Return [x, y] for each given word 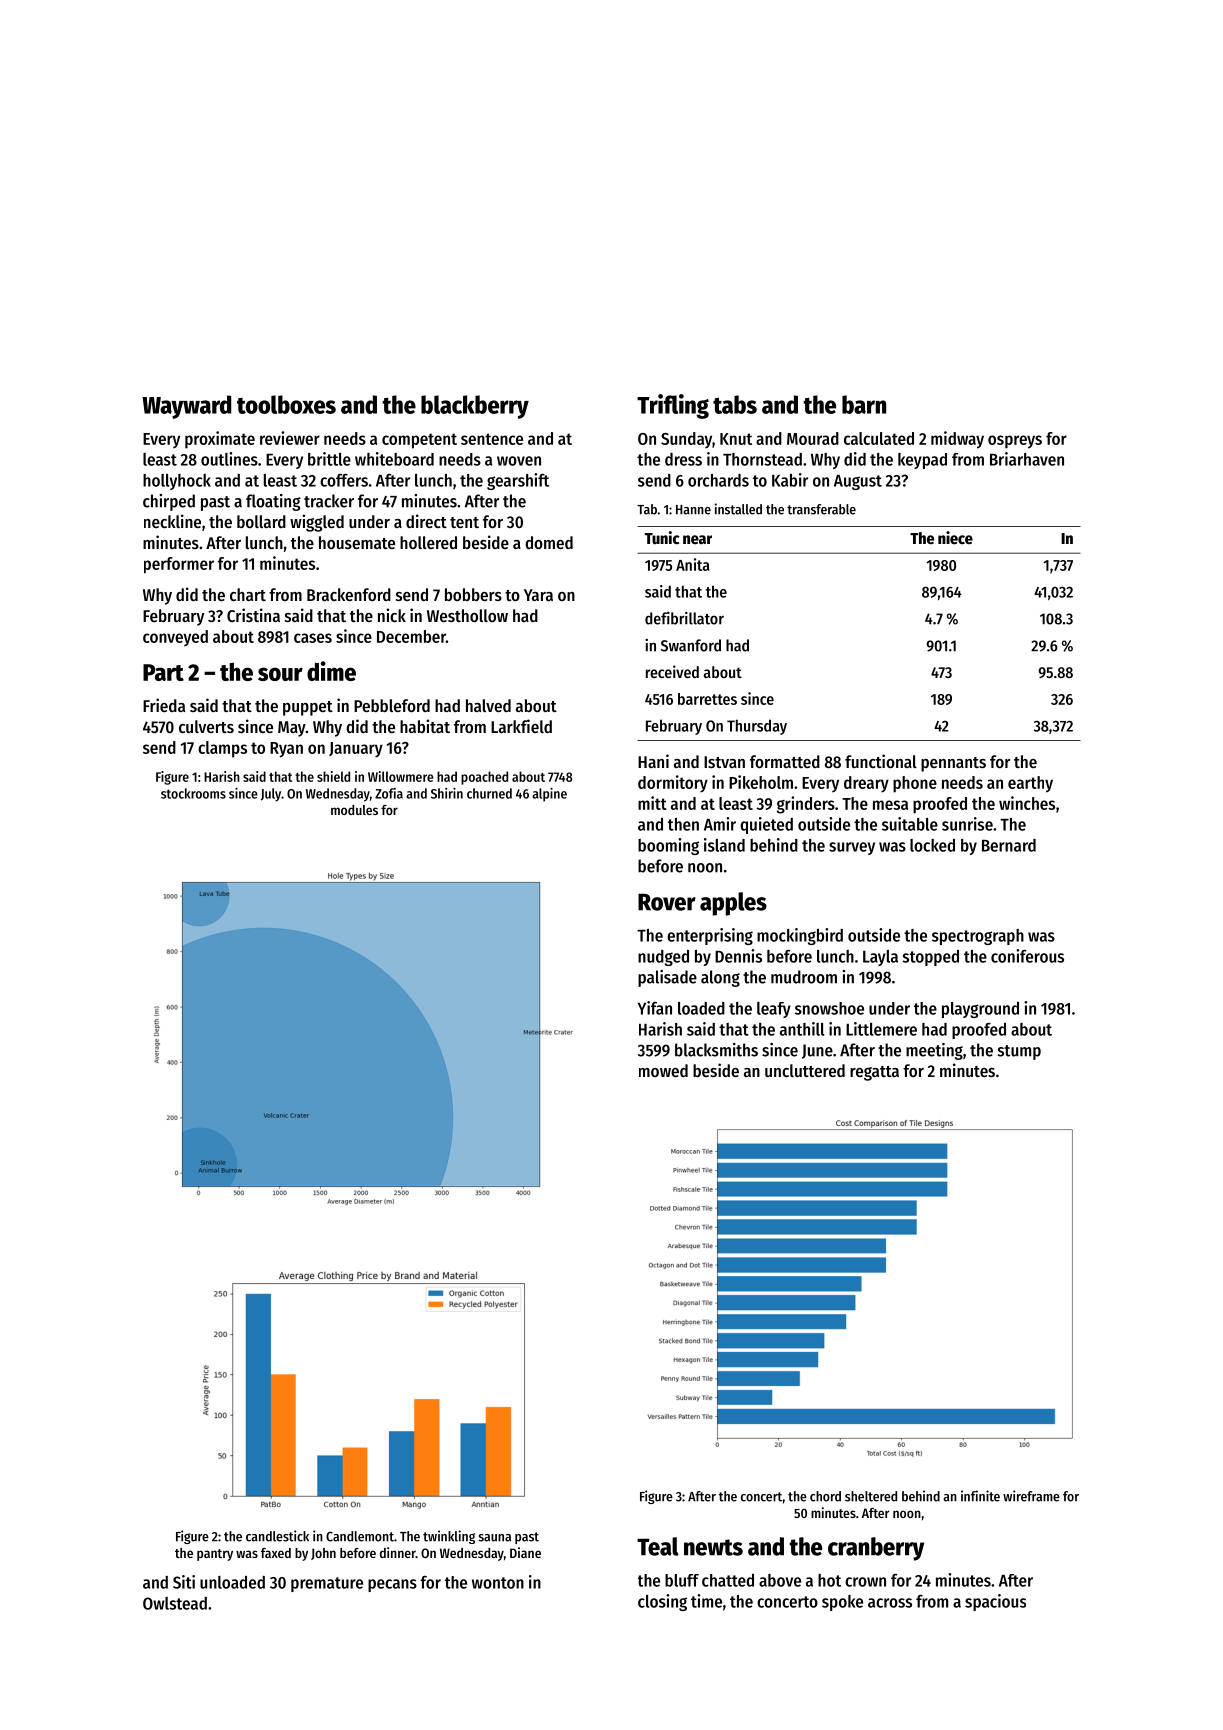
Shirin [447, 793]
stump [1019, 1052]
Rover [667, 902]
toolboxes [286, 404]
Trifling [673, 406]
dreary [866, 784]
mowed [663, 1070]
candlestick [277, 1536]
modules [354, 810]
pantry [215, 1555]
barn [864, 404]
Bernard [1009, 845]
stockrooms [193, 793]
